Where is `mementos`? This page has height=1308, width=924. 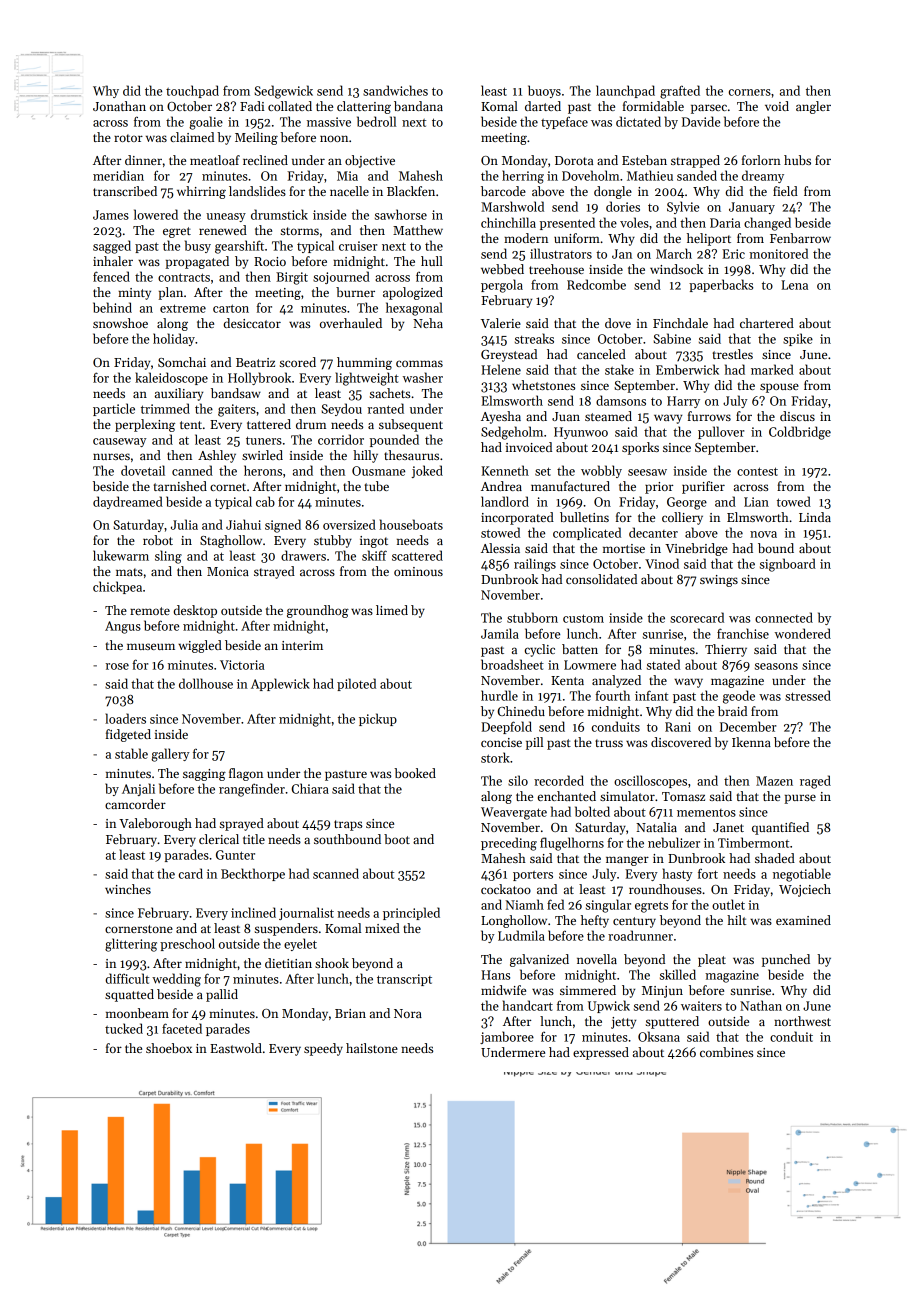
mementos is located at coordinates (706, 813).
